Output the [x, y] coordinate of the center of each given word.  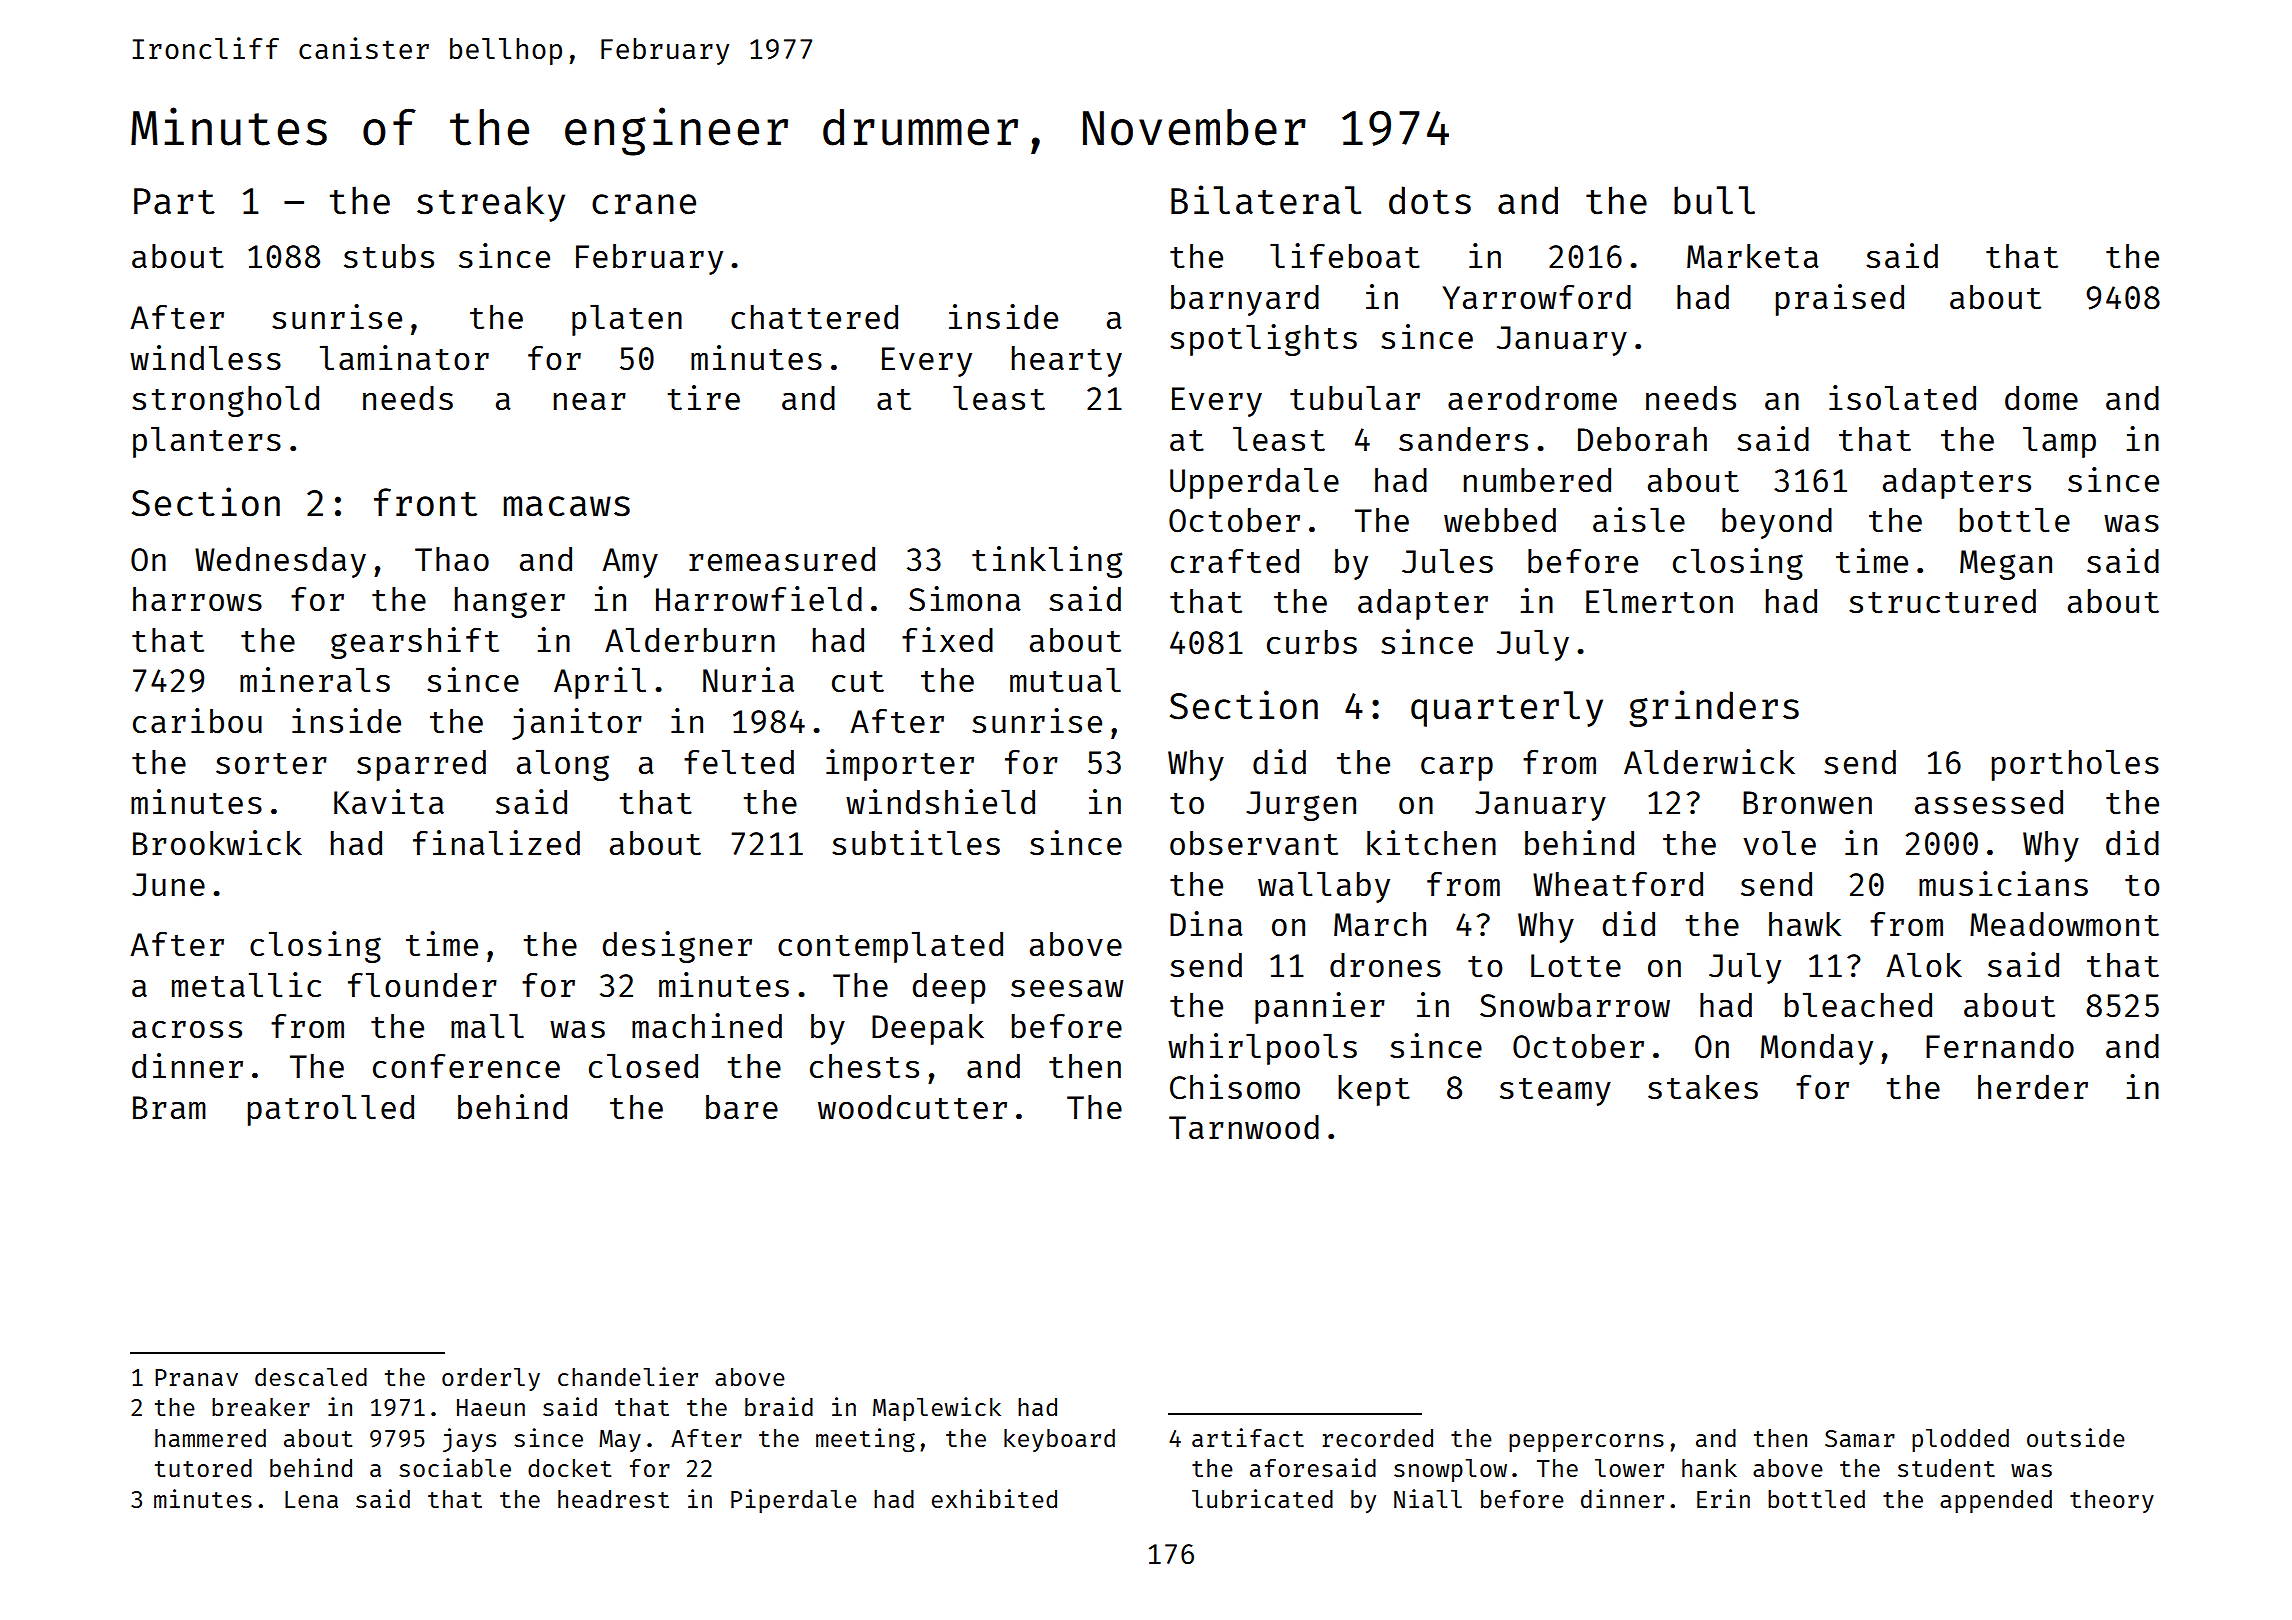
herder [2033, 1087]
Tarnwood [1244, 1127]
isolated [1902, 398]
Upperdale [1254, 483]
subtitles [916, 843]
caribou [197, 721]
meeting [865, 1440]
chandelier [628, 1376]
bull [1714, 200]
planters [207, 442]
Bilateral [1266, 200]
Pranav [196, 1377]
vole [1779, 843]
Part [174, 201]
